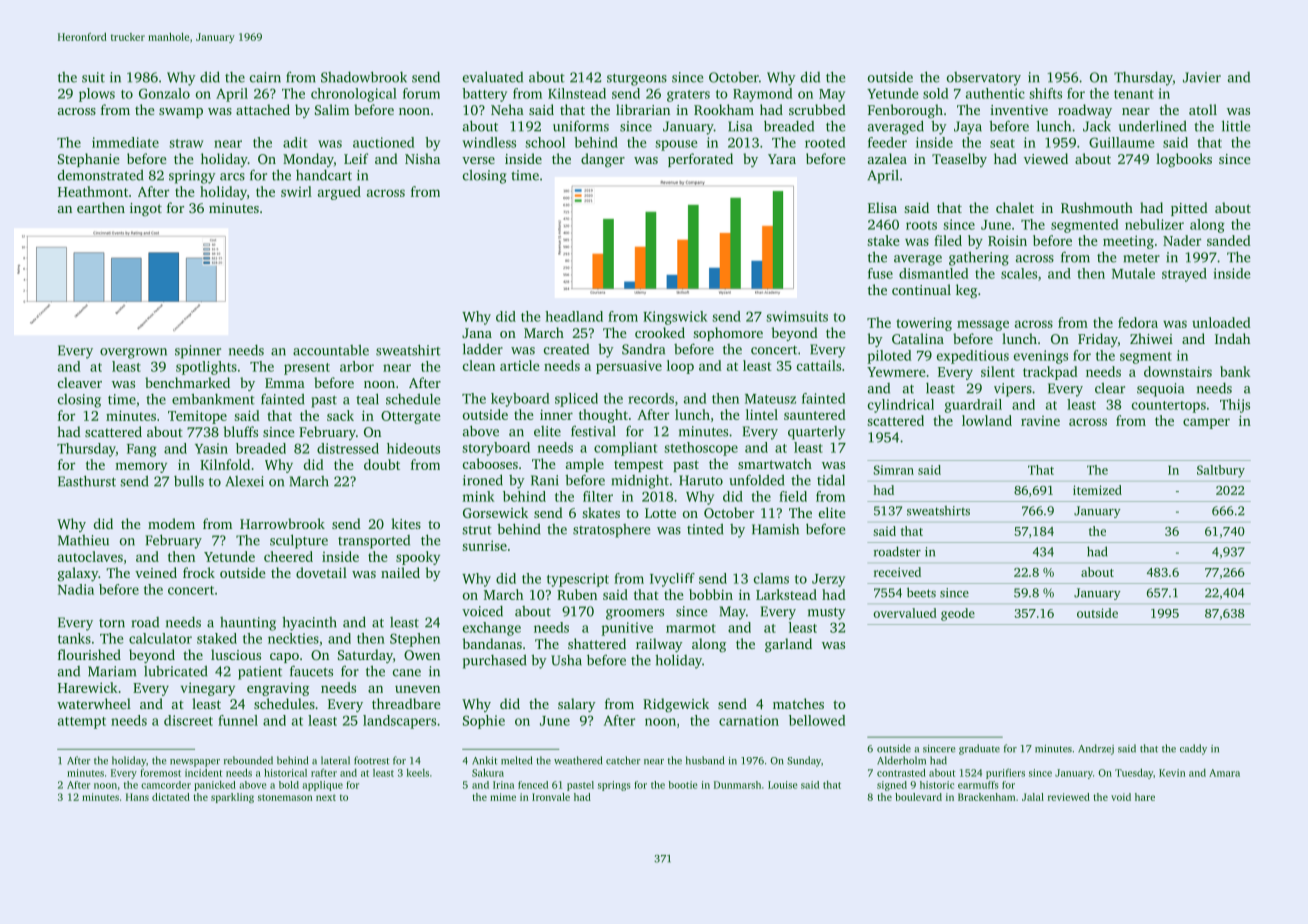 The width and height of the document is (1308, 924). I want to click on Rookham, so click(724, 109).
